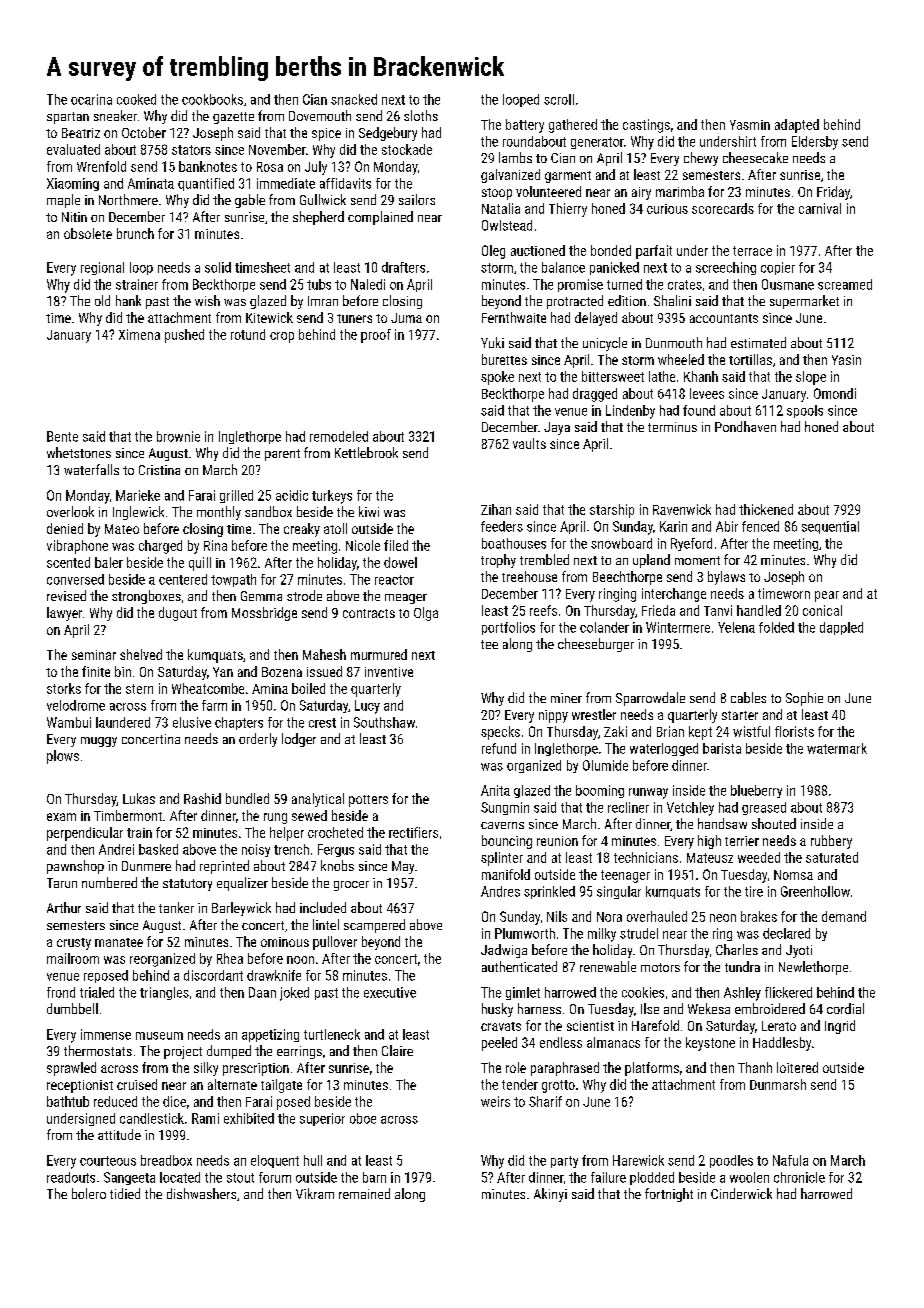  I want to click on Rosa, so click(270, 167).
